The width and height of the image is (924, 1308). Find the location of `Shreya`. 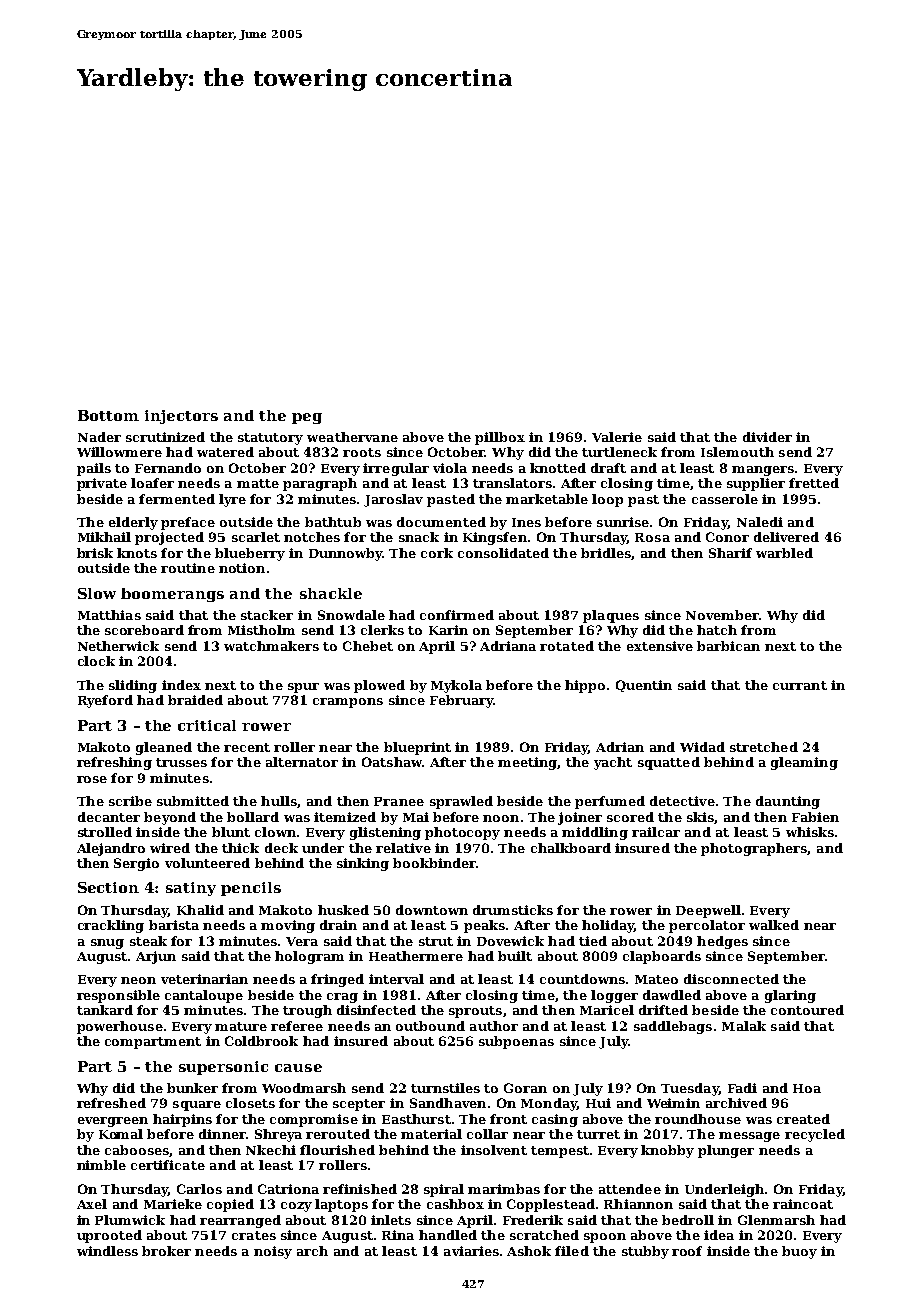

Shreya is located at coordinates (278, 1135).
